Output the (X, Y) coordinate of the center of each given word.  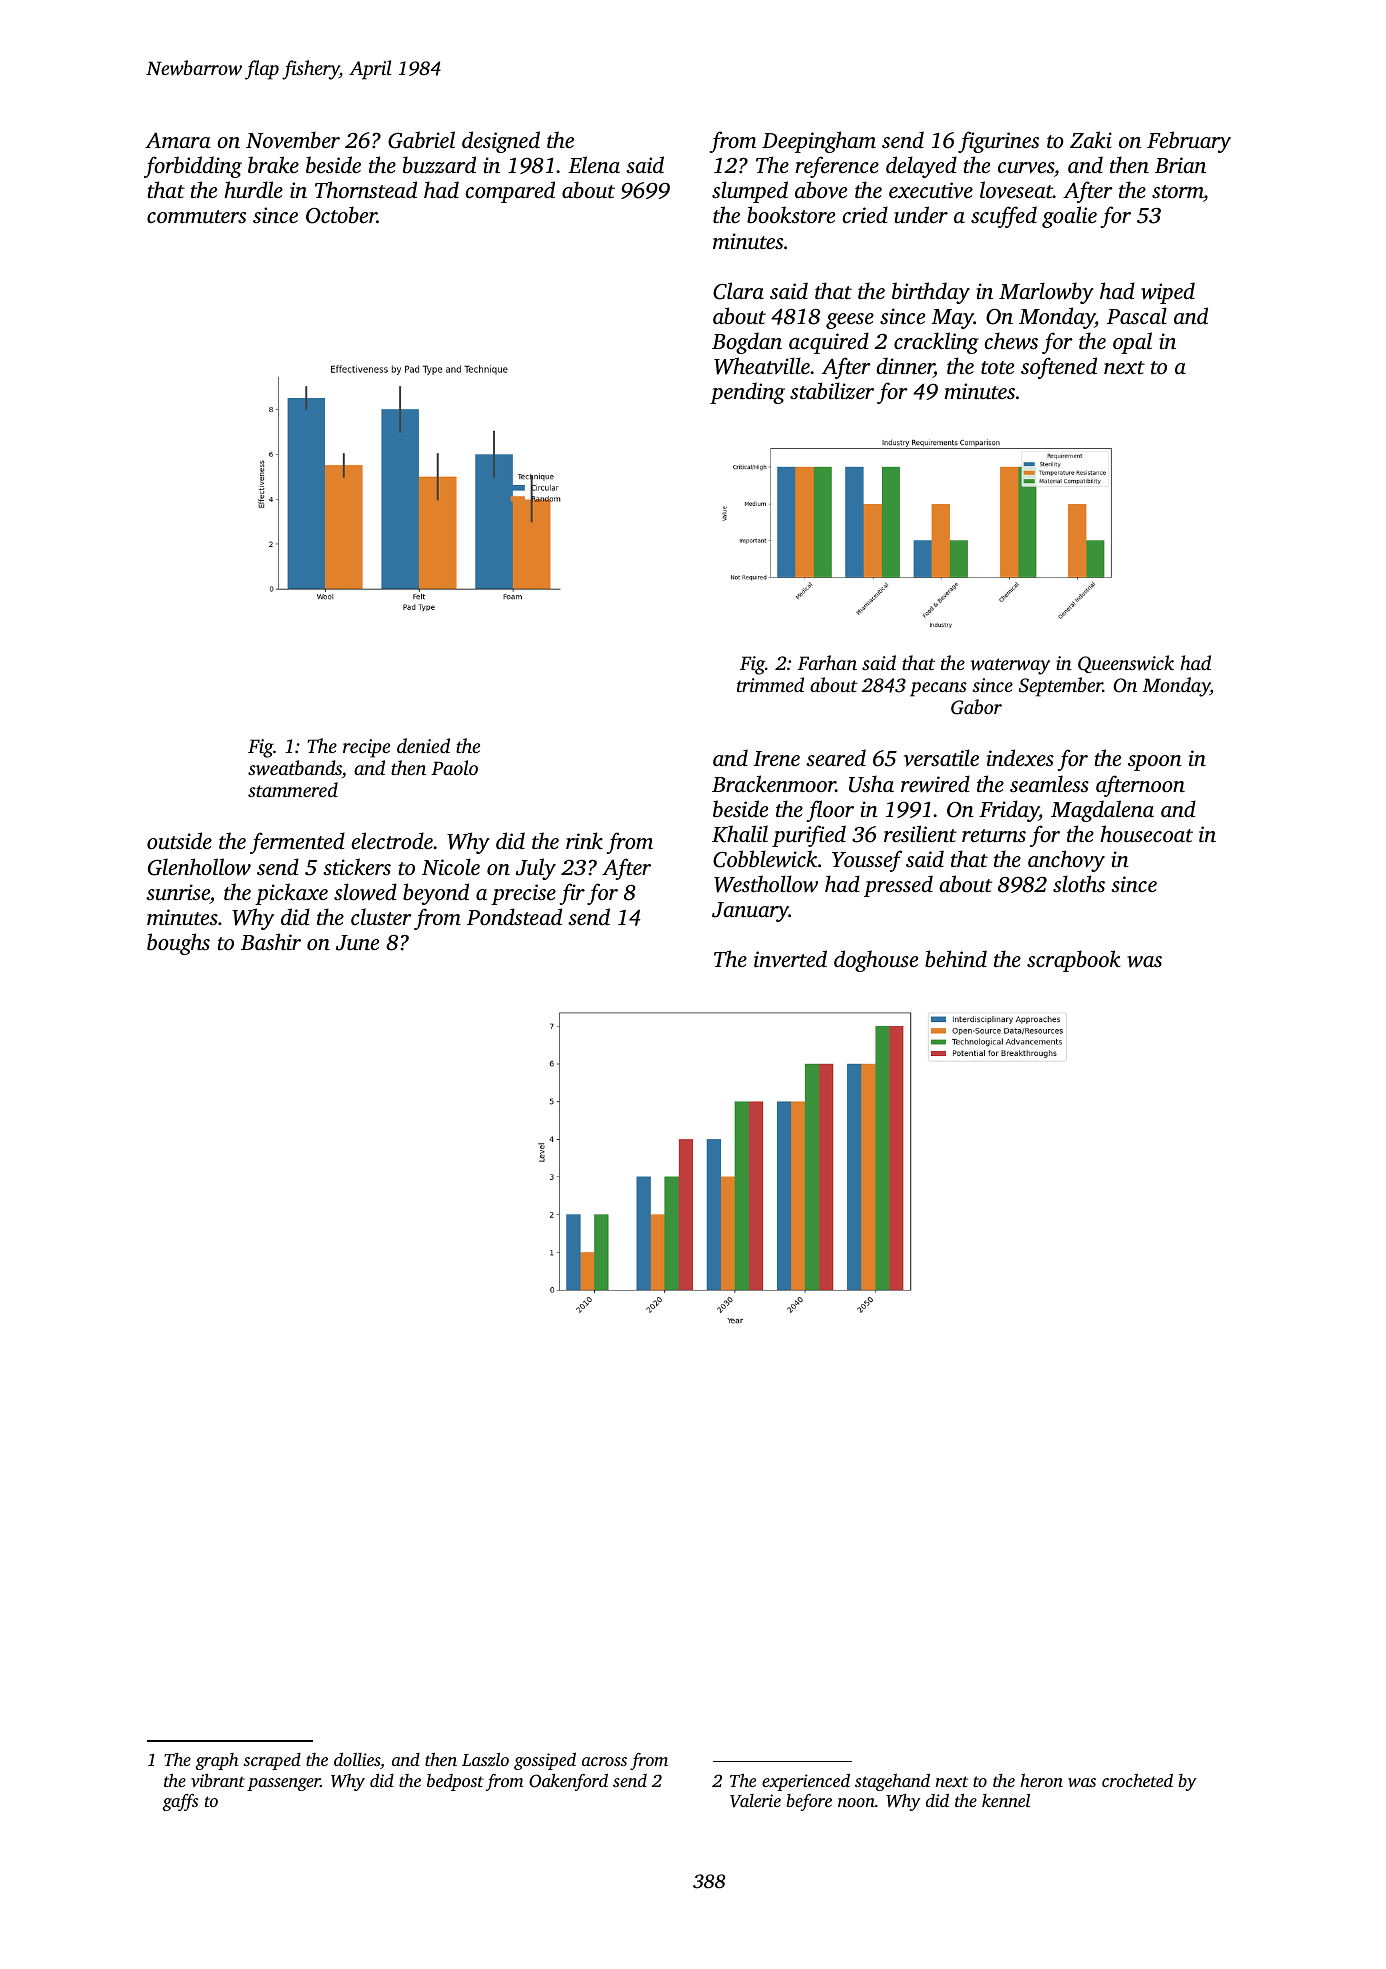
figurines (998, 142)
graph (216, 1761)
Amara (178, 140)
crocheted (1137, 1780)
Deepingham (819, 142)
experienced (806, 1782)
